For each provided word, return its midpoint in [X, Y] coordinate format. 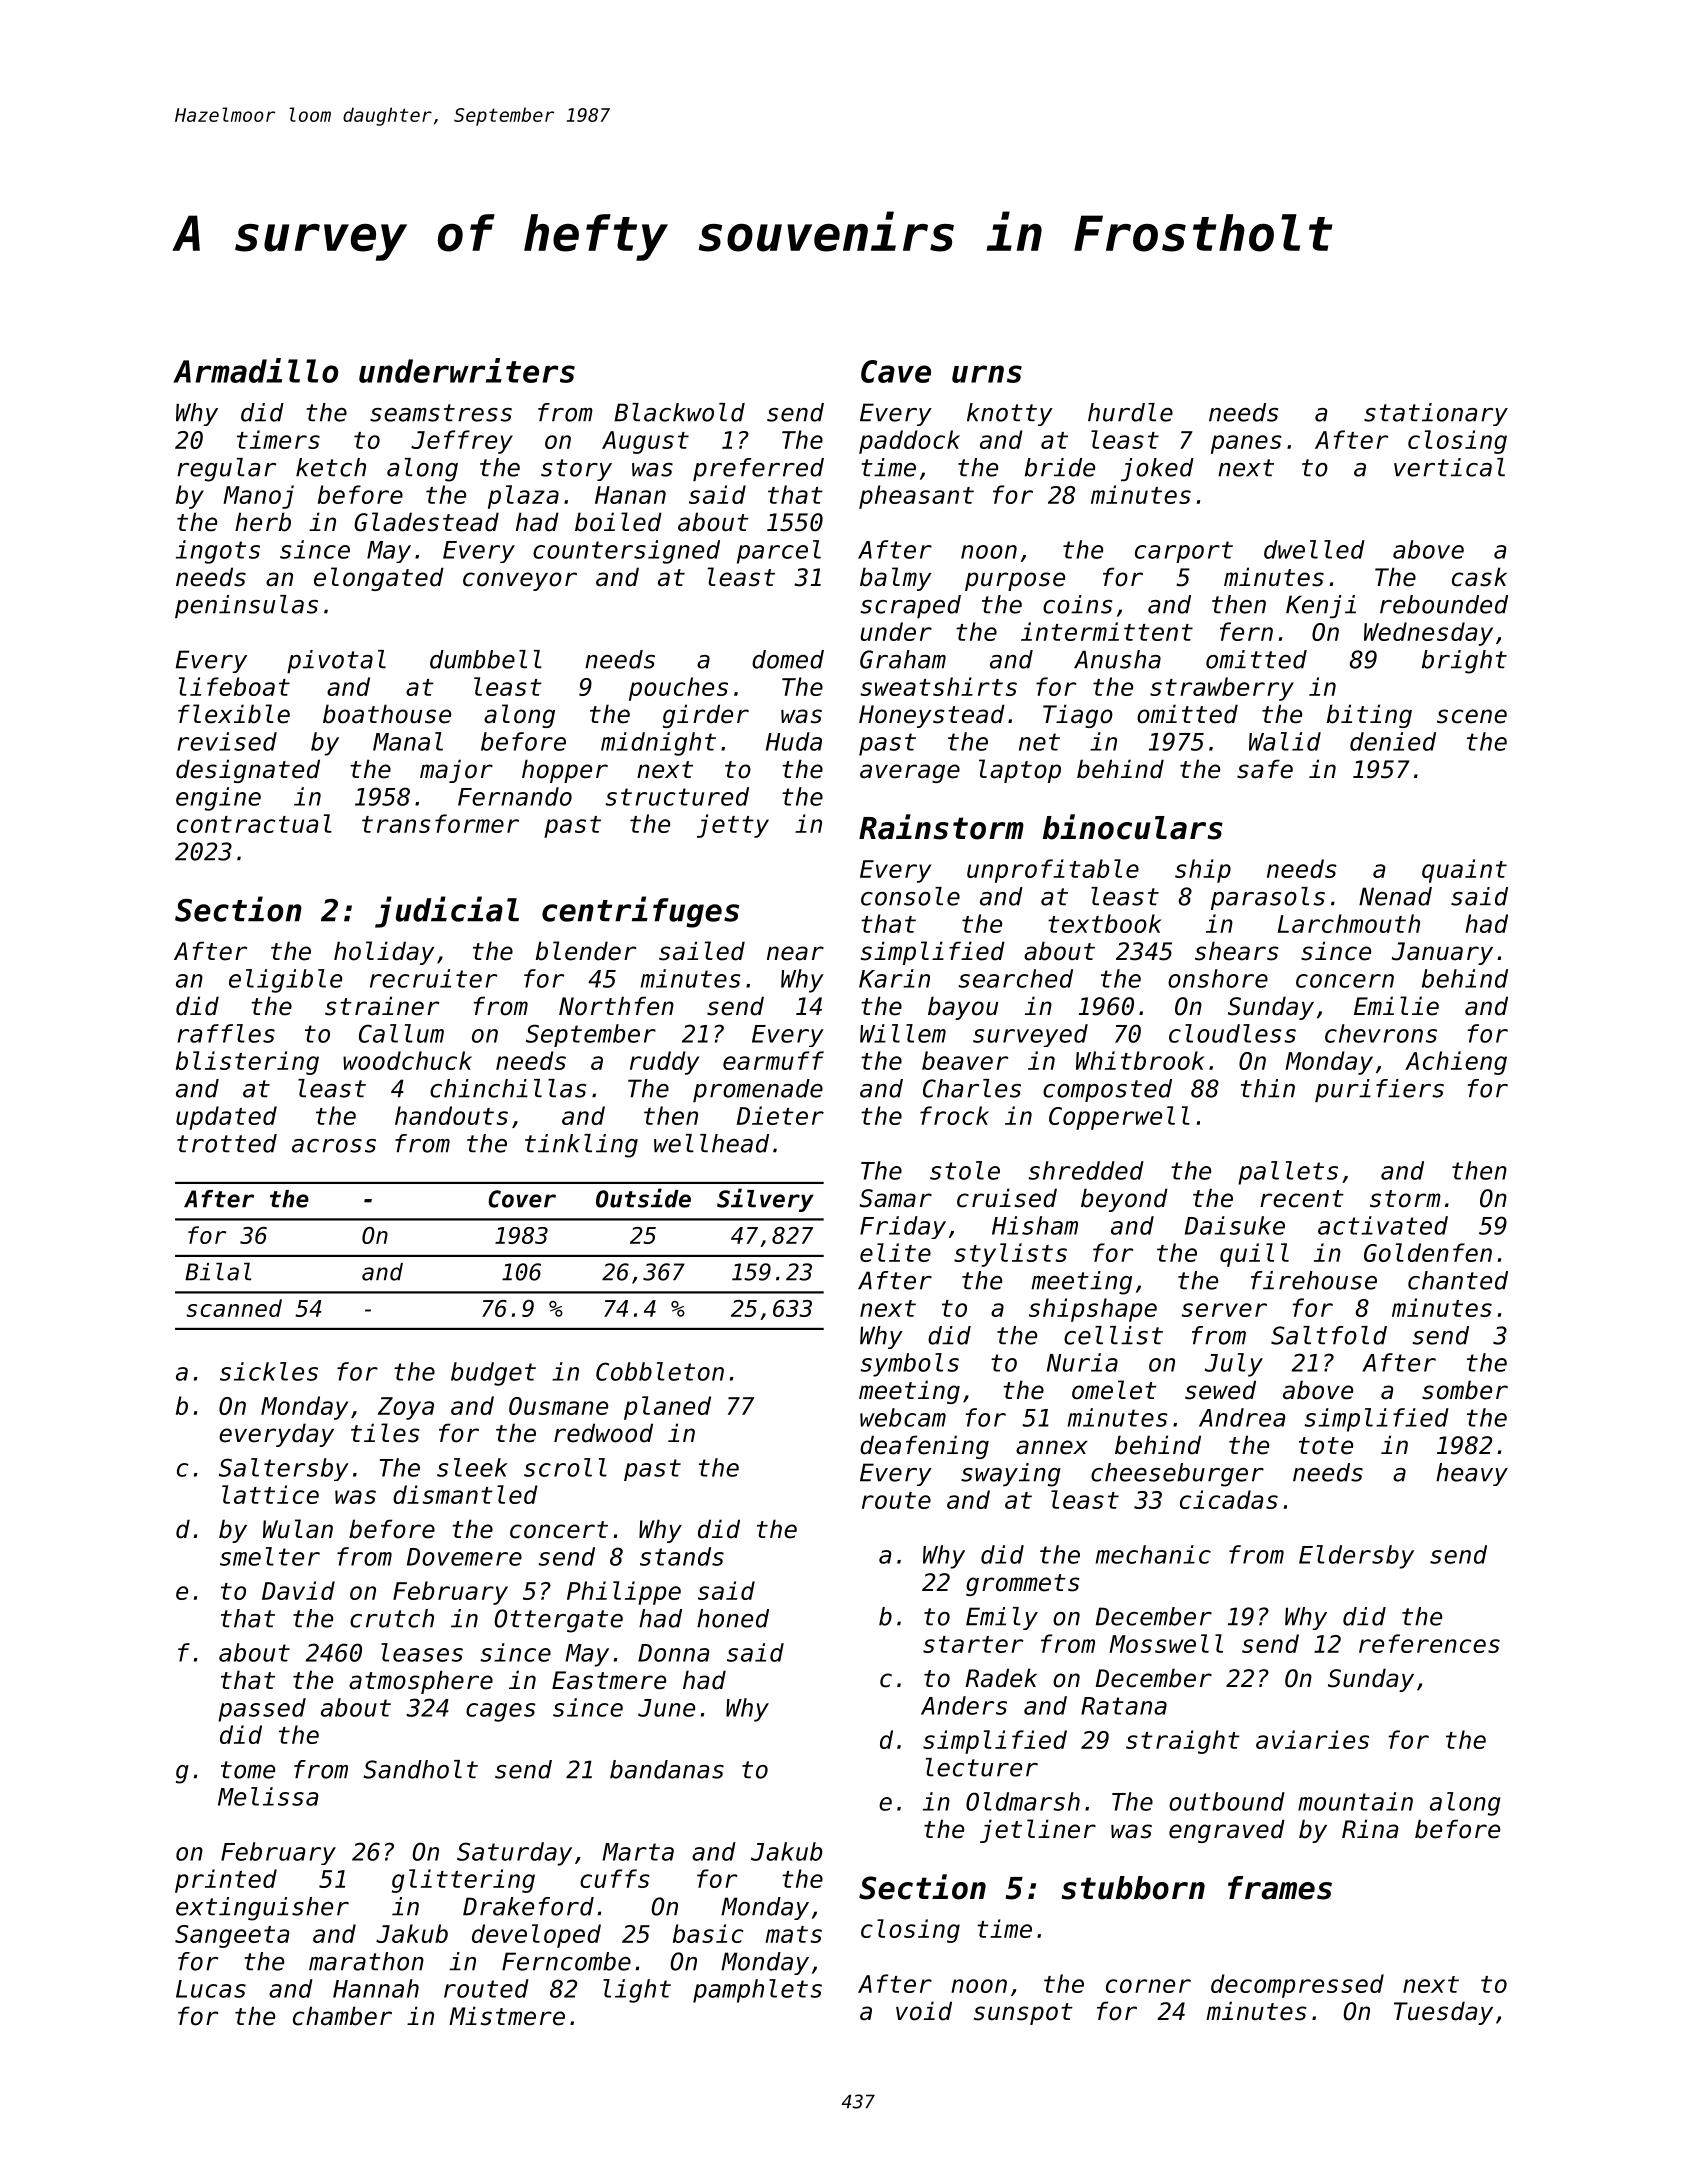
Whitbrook [1140, 1060]
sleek [472, 1467]
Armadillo [255, 370]
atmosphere [421, 1682]
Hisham [1035, 1225]
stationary [1436, 414]
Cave [896, 371]
